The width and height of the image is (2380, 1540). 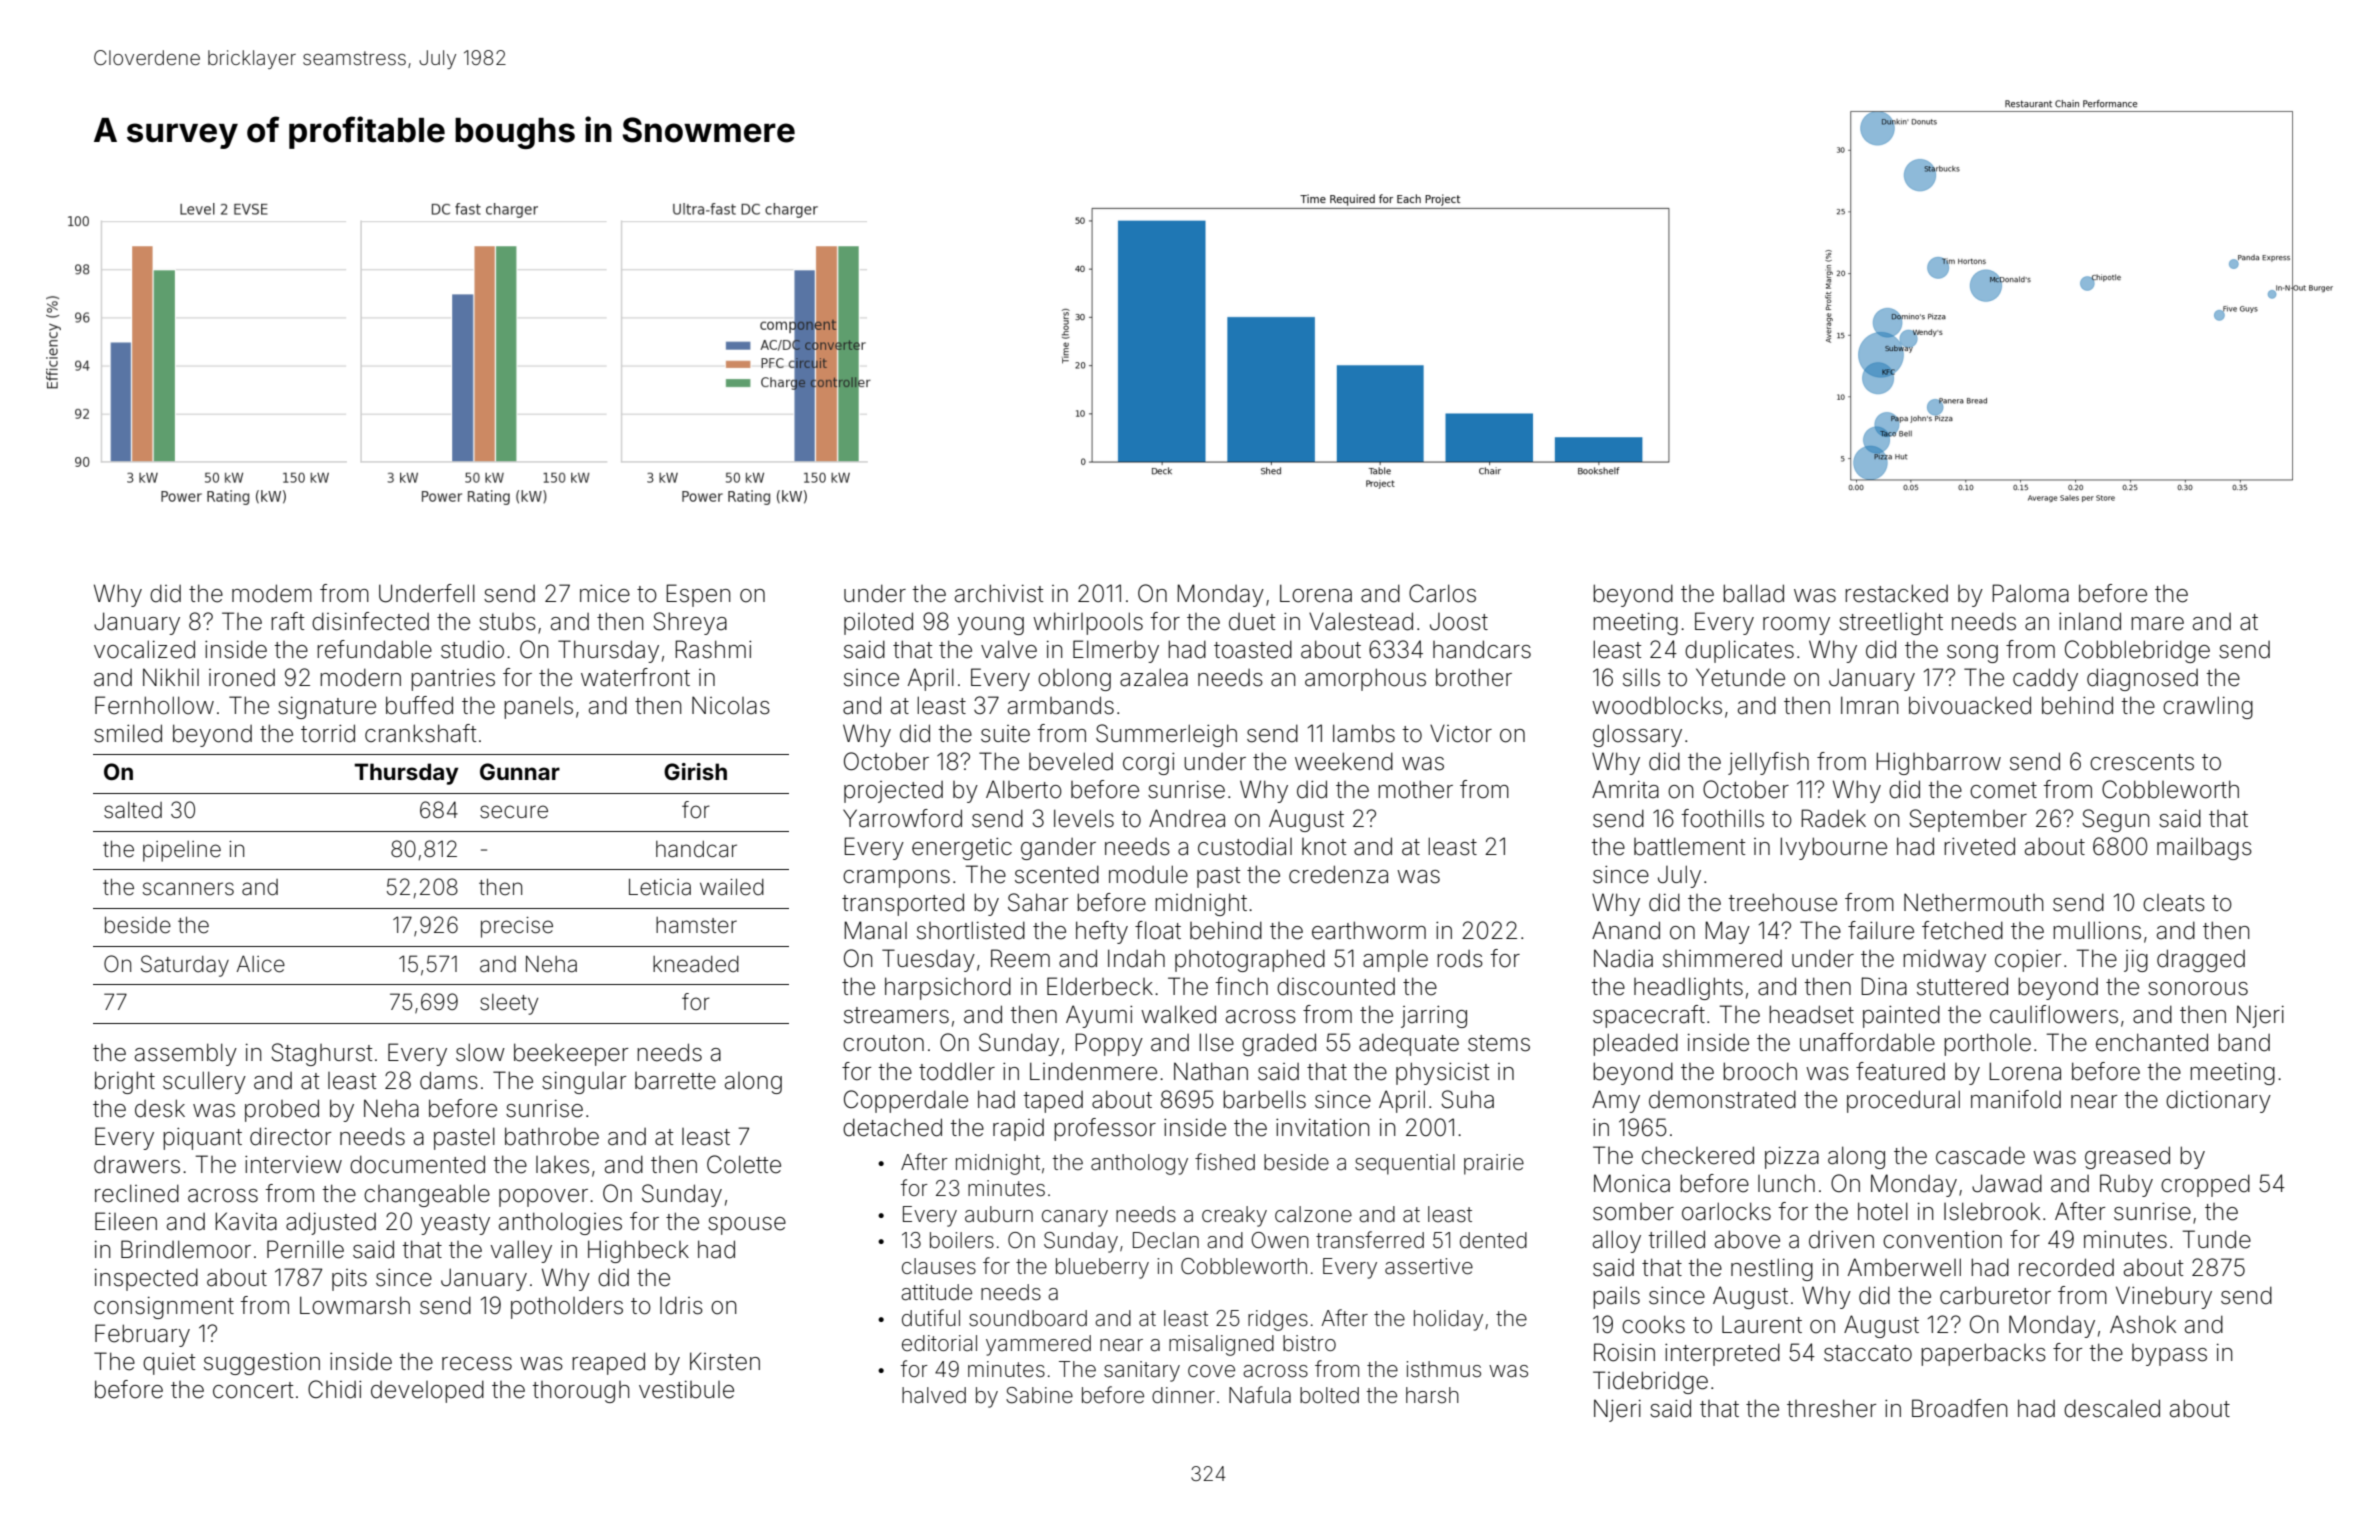 I want to click on amorphous, so click(x=1365, y=679).
